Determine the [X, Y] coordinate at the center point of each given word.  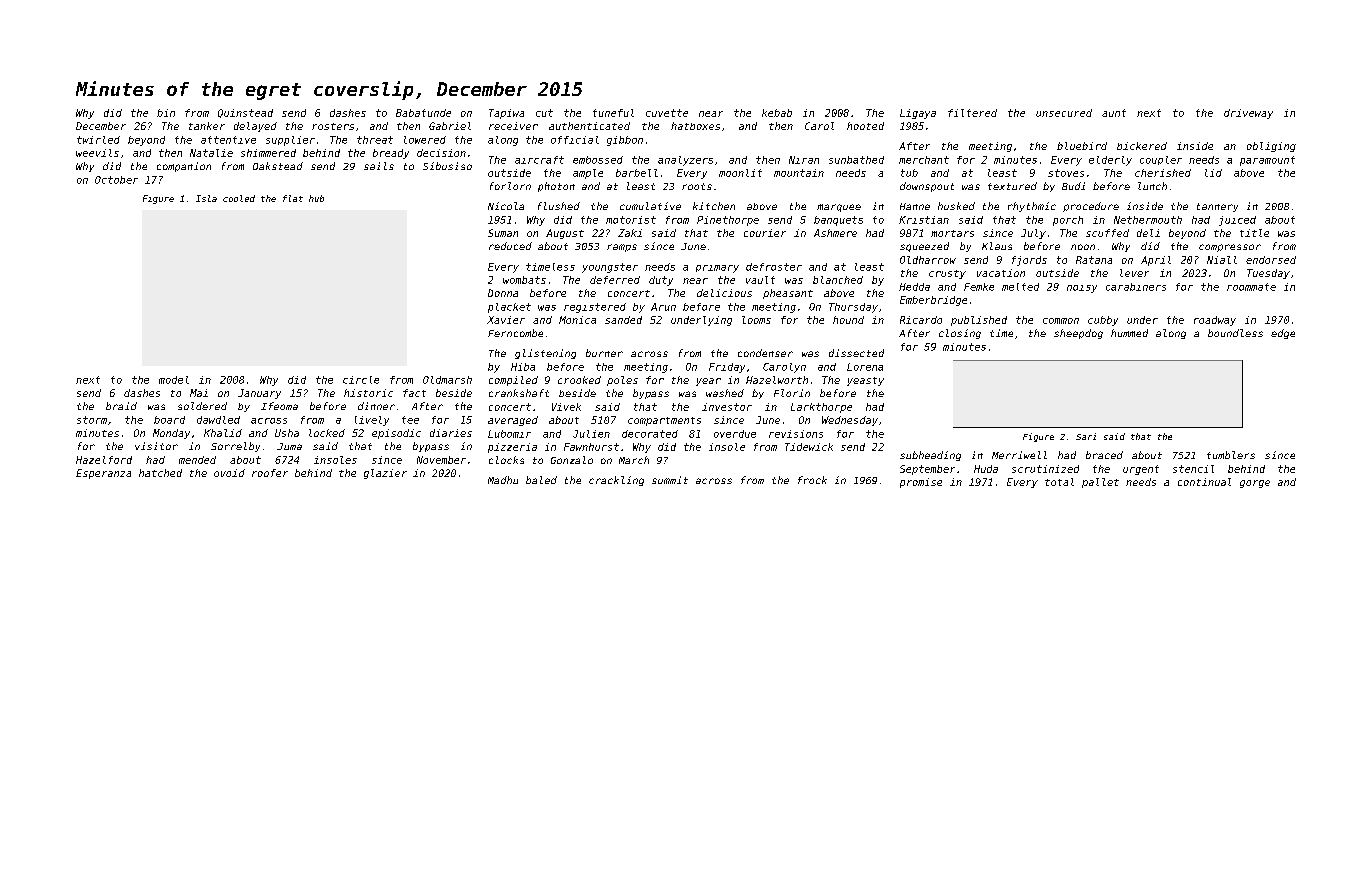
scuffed [1107, 233]
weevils [97, 153]
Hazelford [104, 460]
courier [765, 233]
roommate [1251, 287]
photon [556, 187]
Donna [503, 293]
